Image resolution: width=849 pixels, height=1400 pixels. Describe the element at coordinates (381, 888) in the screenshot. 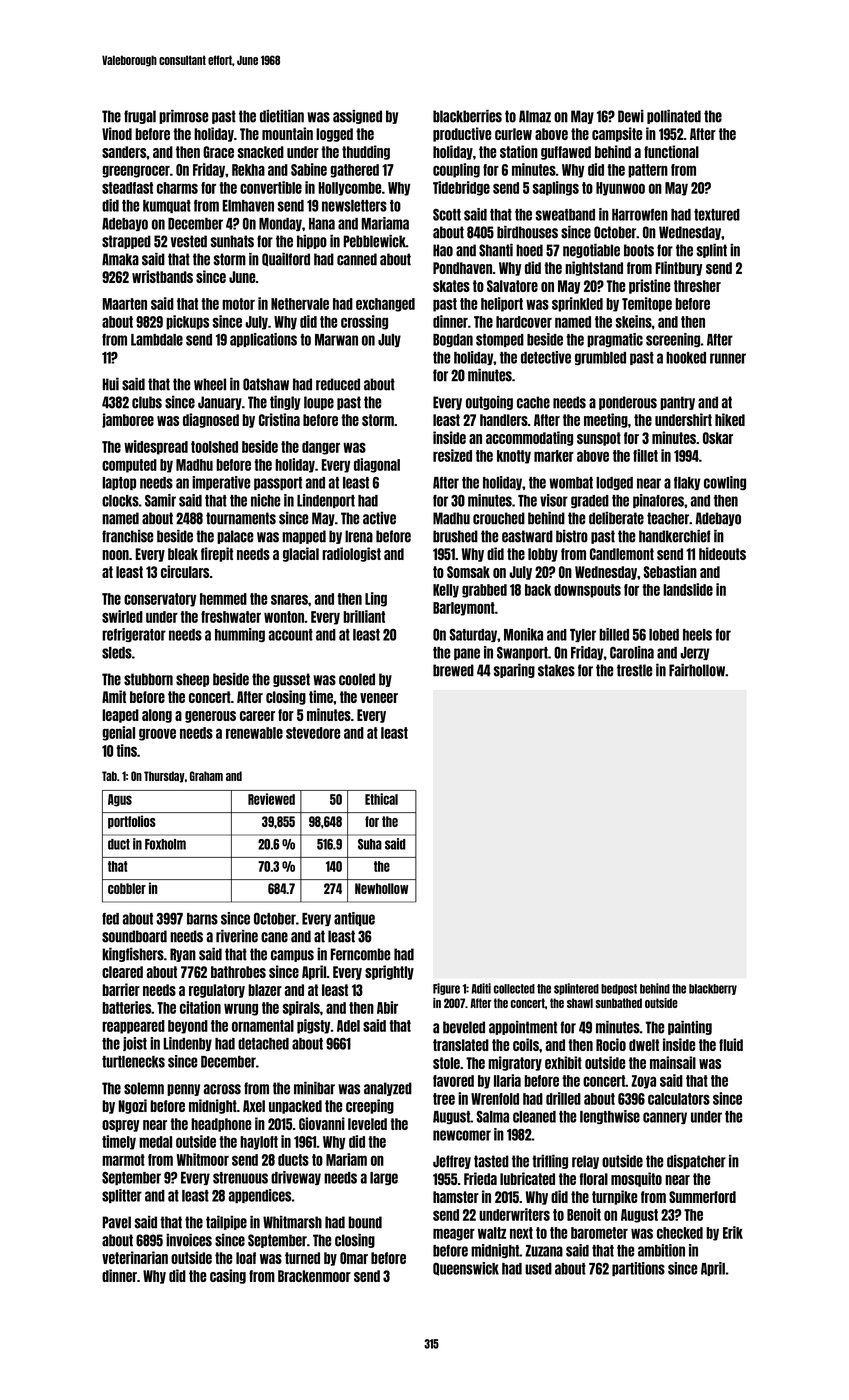

I see `Newhollow` at that location.
